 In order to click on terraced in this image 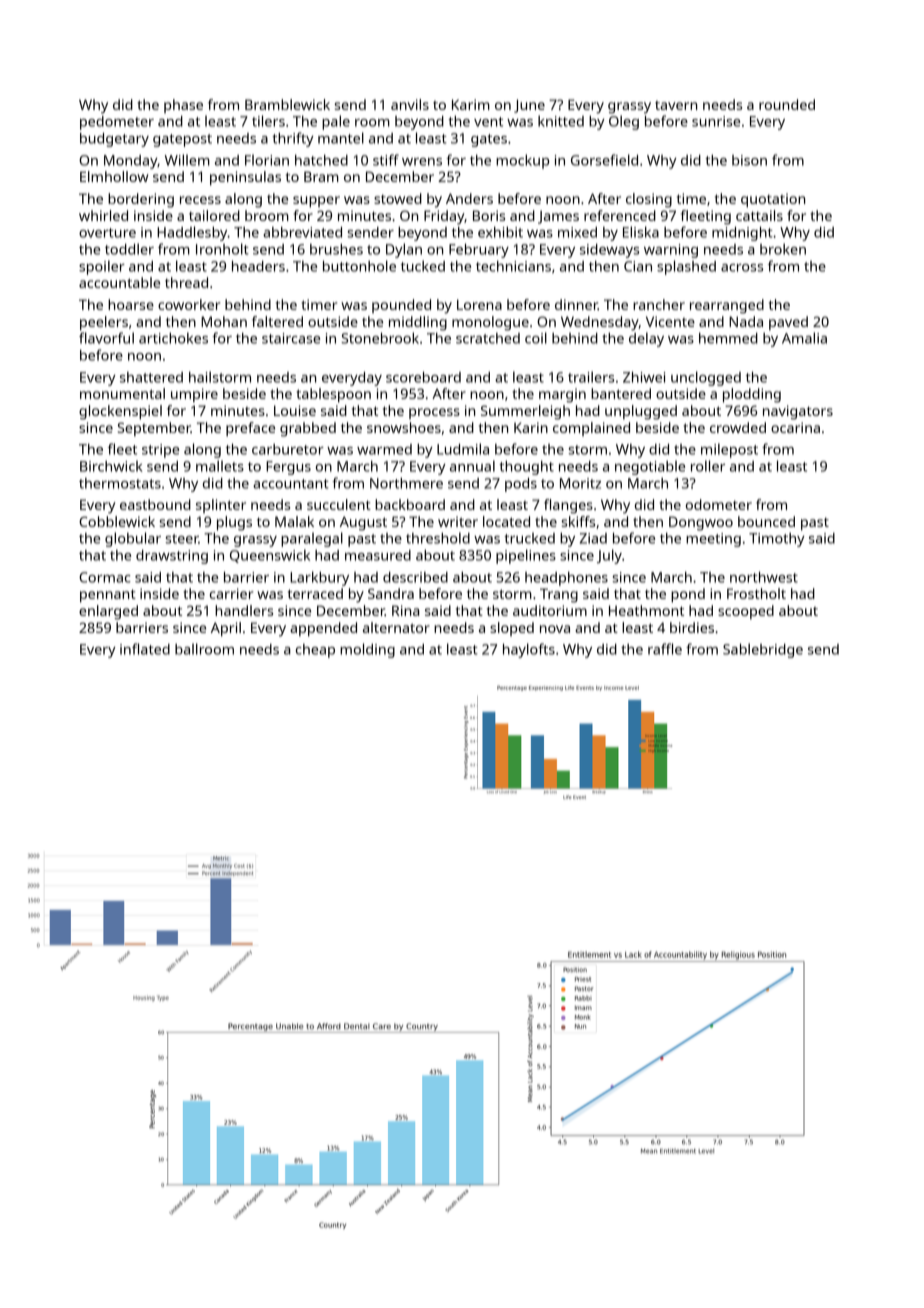, I will do `click(315, 593)`.
